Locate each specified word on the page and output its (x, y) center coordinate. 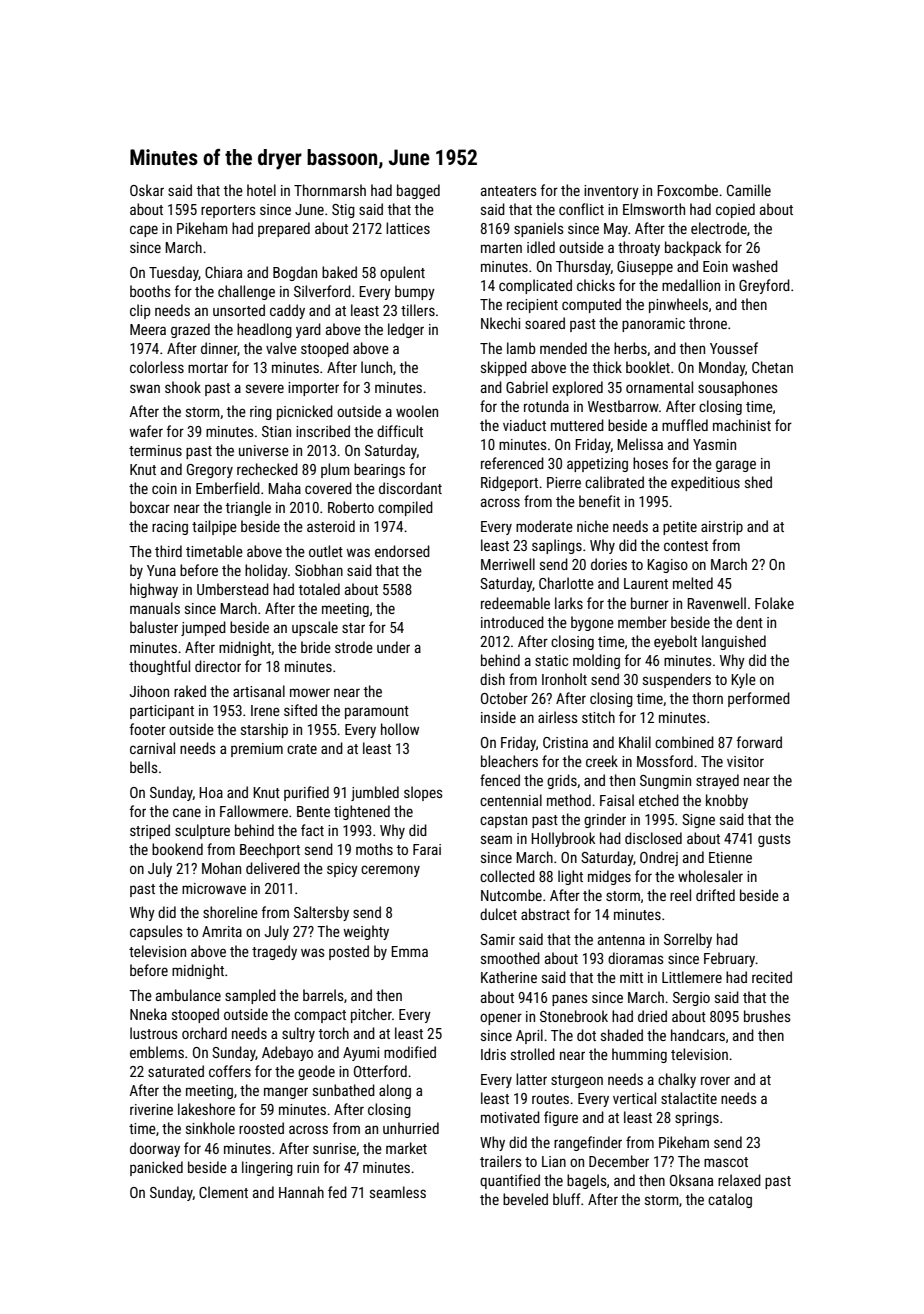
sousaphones (738, 388)
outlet (326, 551)
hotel (261, 190)
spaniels (539, 229)
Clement (223, 1192)
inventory (611, 192)
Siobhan (319, 570)
